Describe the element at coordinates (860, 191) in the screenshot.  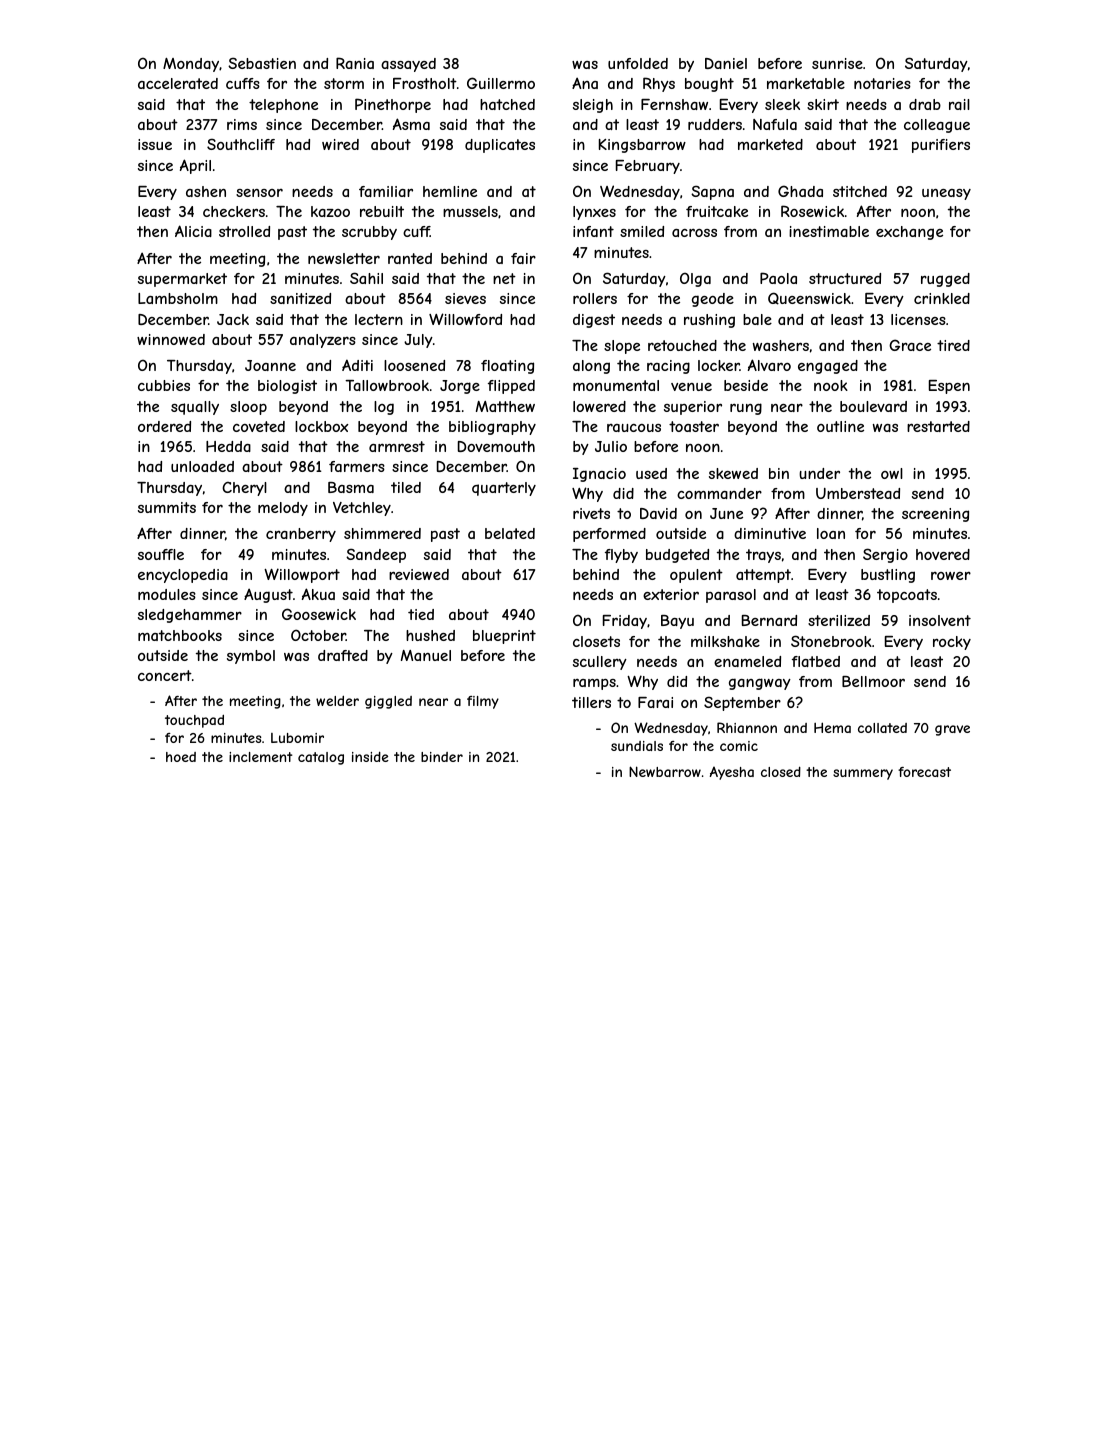
I see `stitched` at that location.
